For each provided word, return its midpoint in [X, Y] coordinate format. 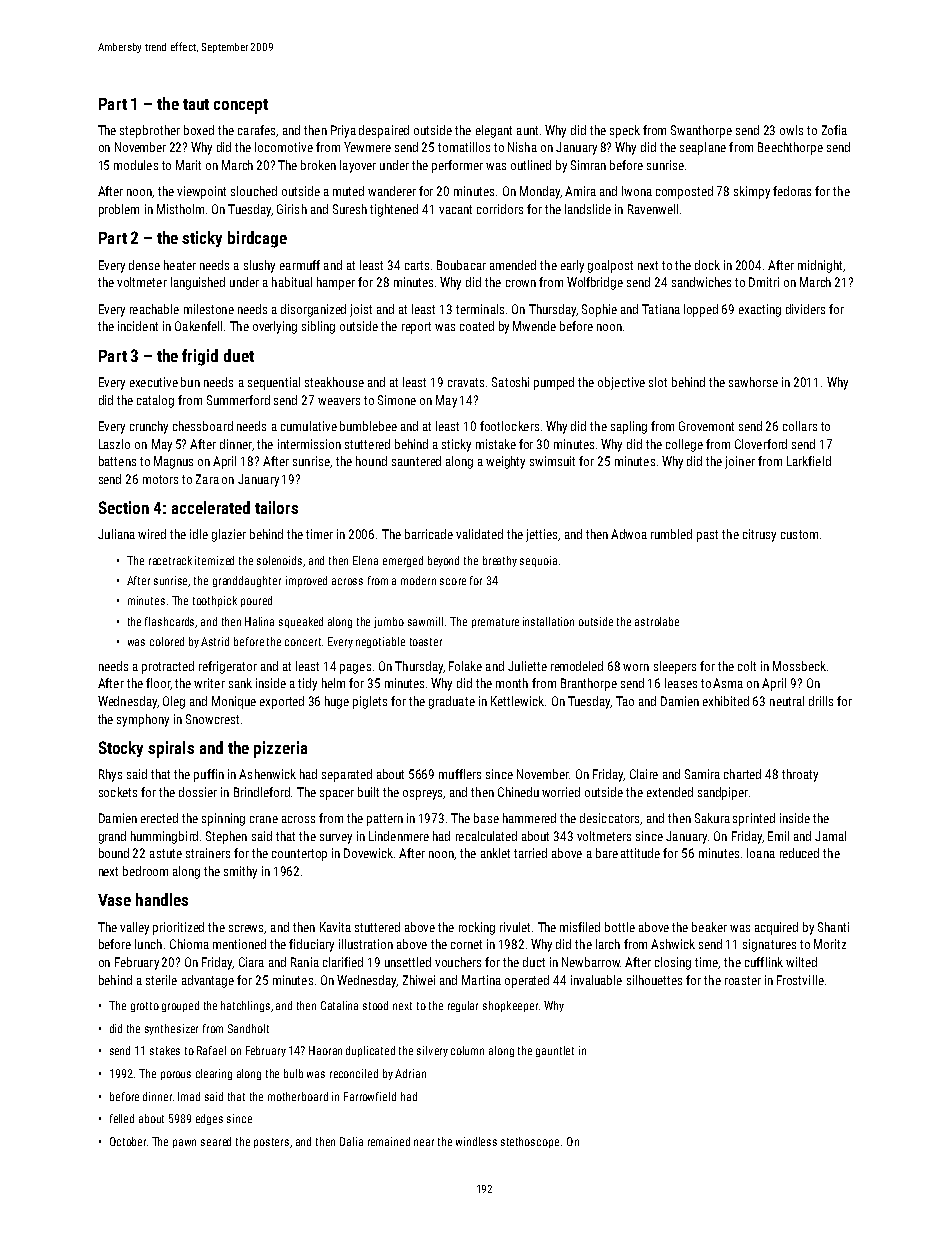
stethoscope [530, 1142]
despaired [384, 131]
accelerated [211, 507]
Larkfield [809, 461]
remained [389, 1141]
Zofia [834, 130]
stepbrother [150, 131]
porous [176, 1075]
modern [418, 580]
